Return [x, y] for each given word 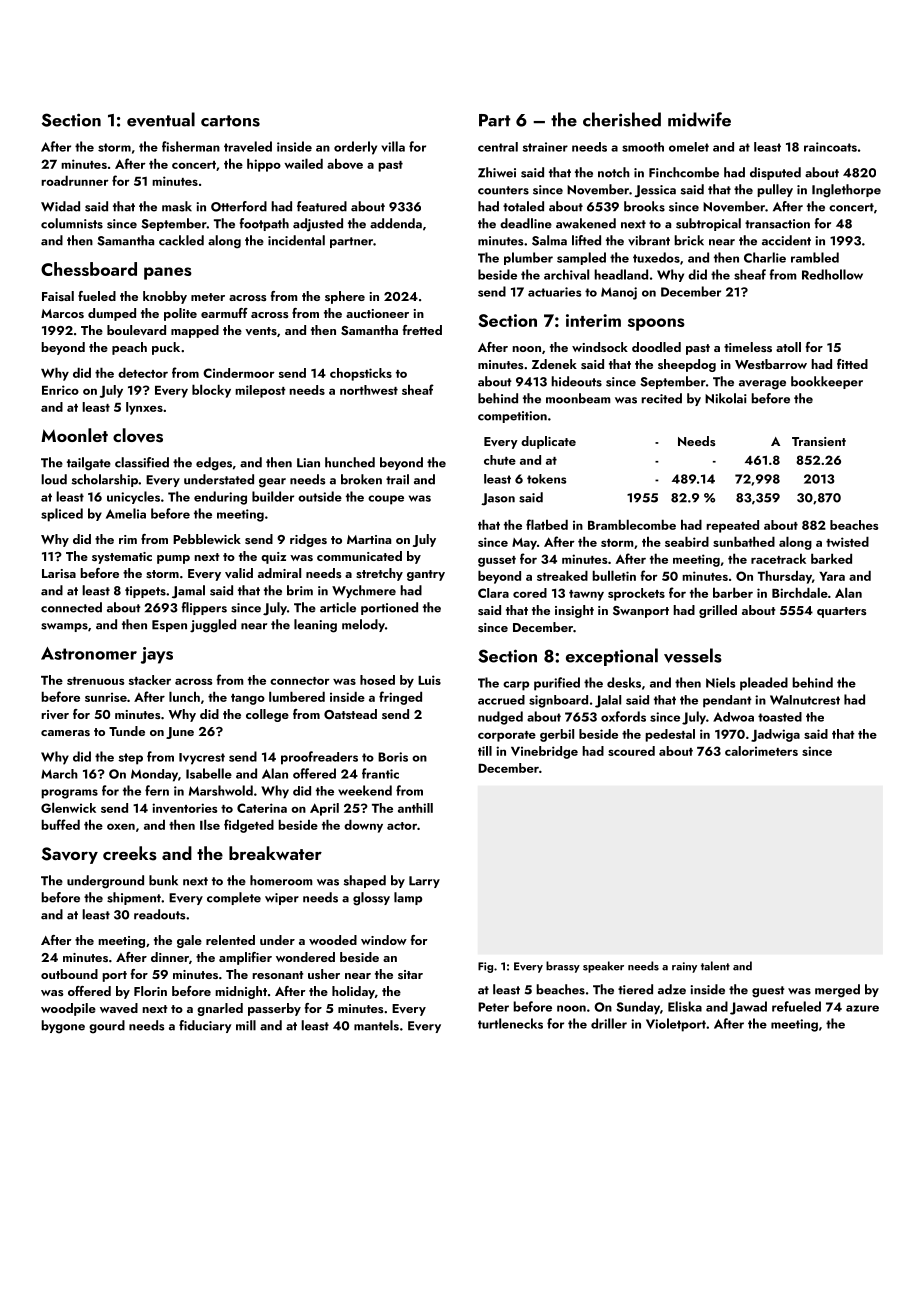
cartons [230, 121]
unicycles [133, 497]
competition [512, 417]
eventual [161, 119]
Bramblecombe [632, 524]
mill [246, 1025]
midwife [699, 119]
